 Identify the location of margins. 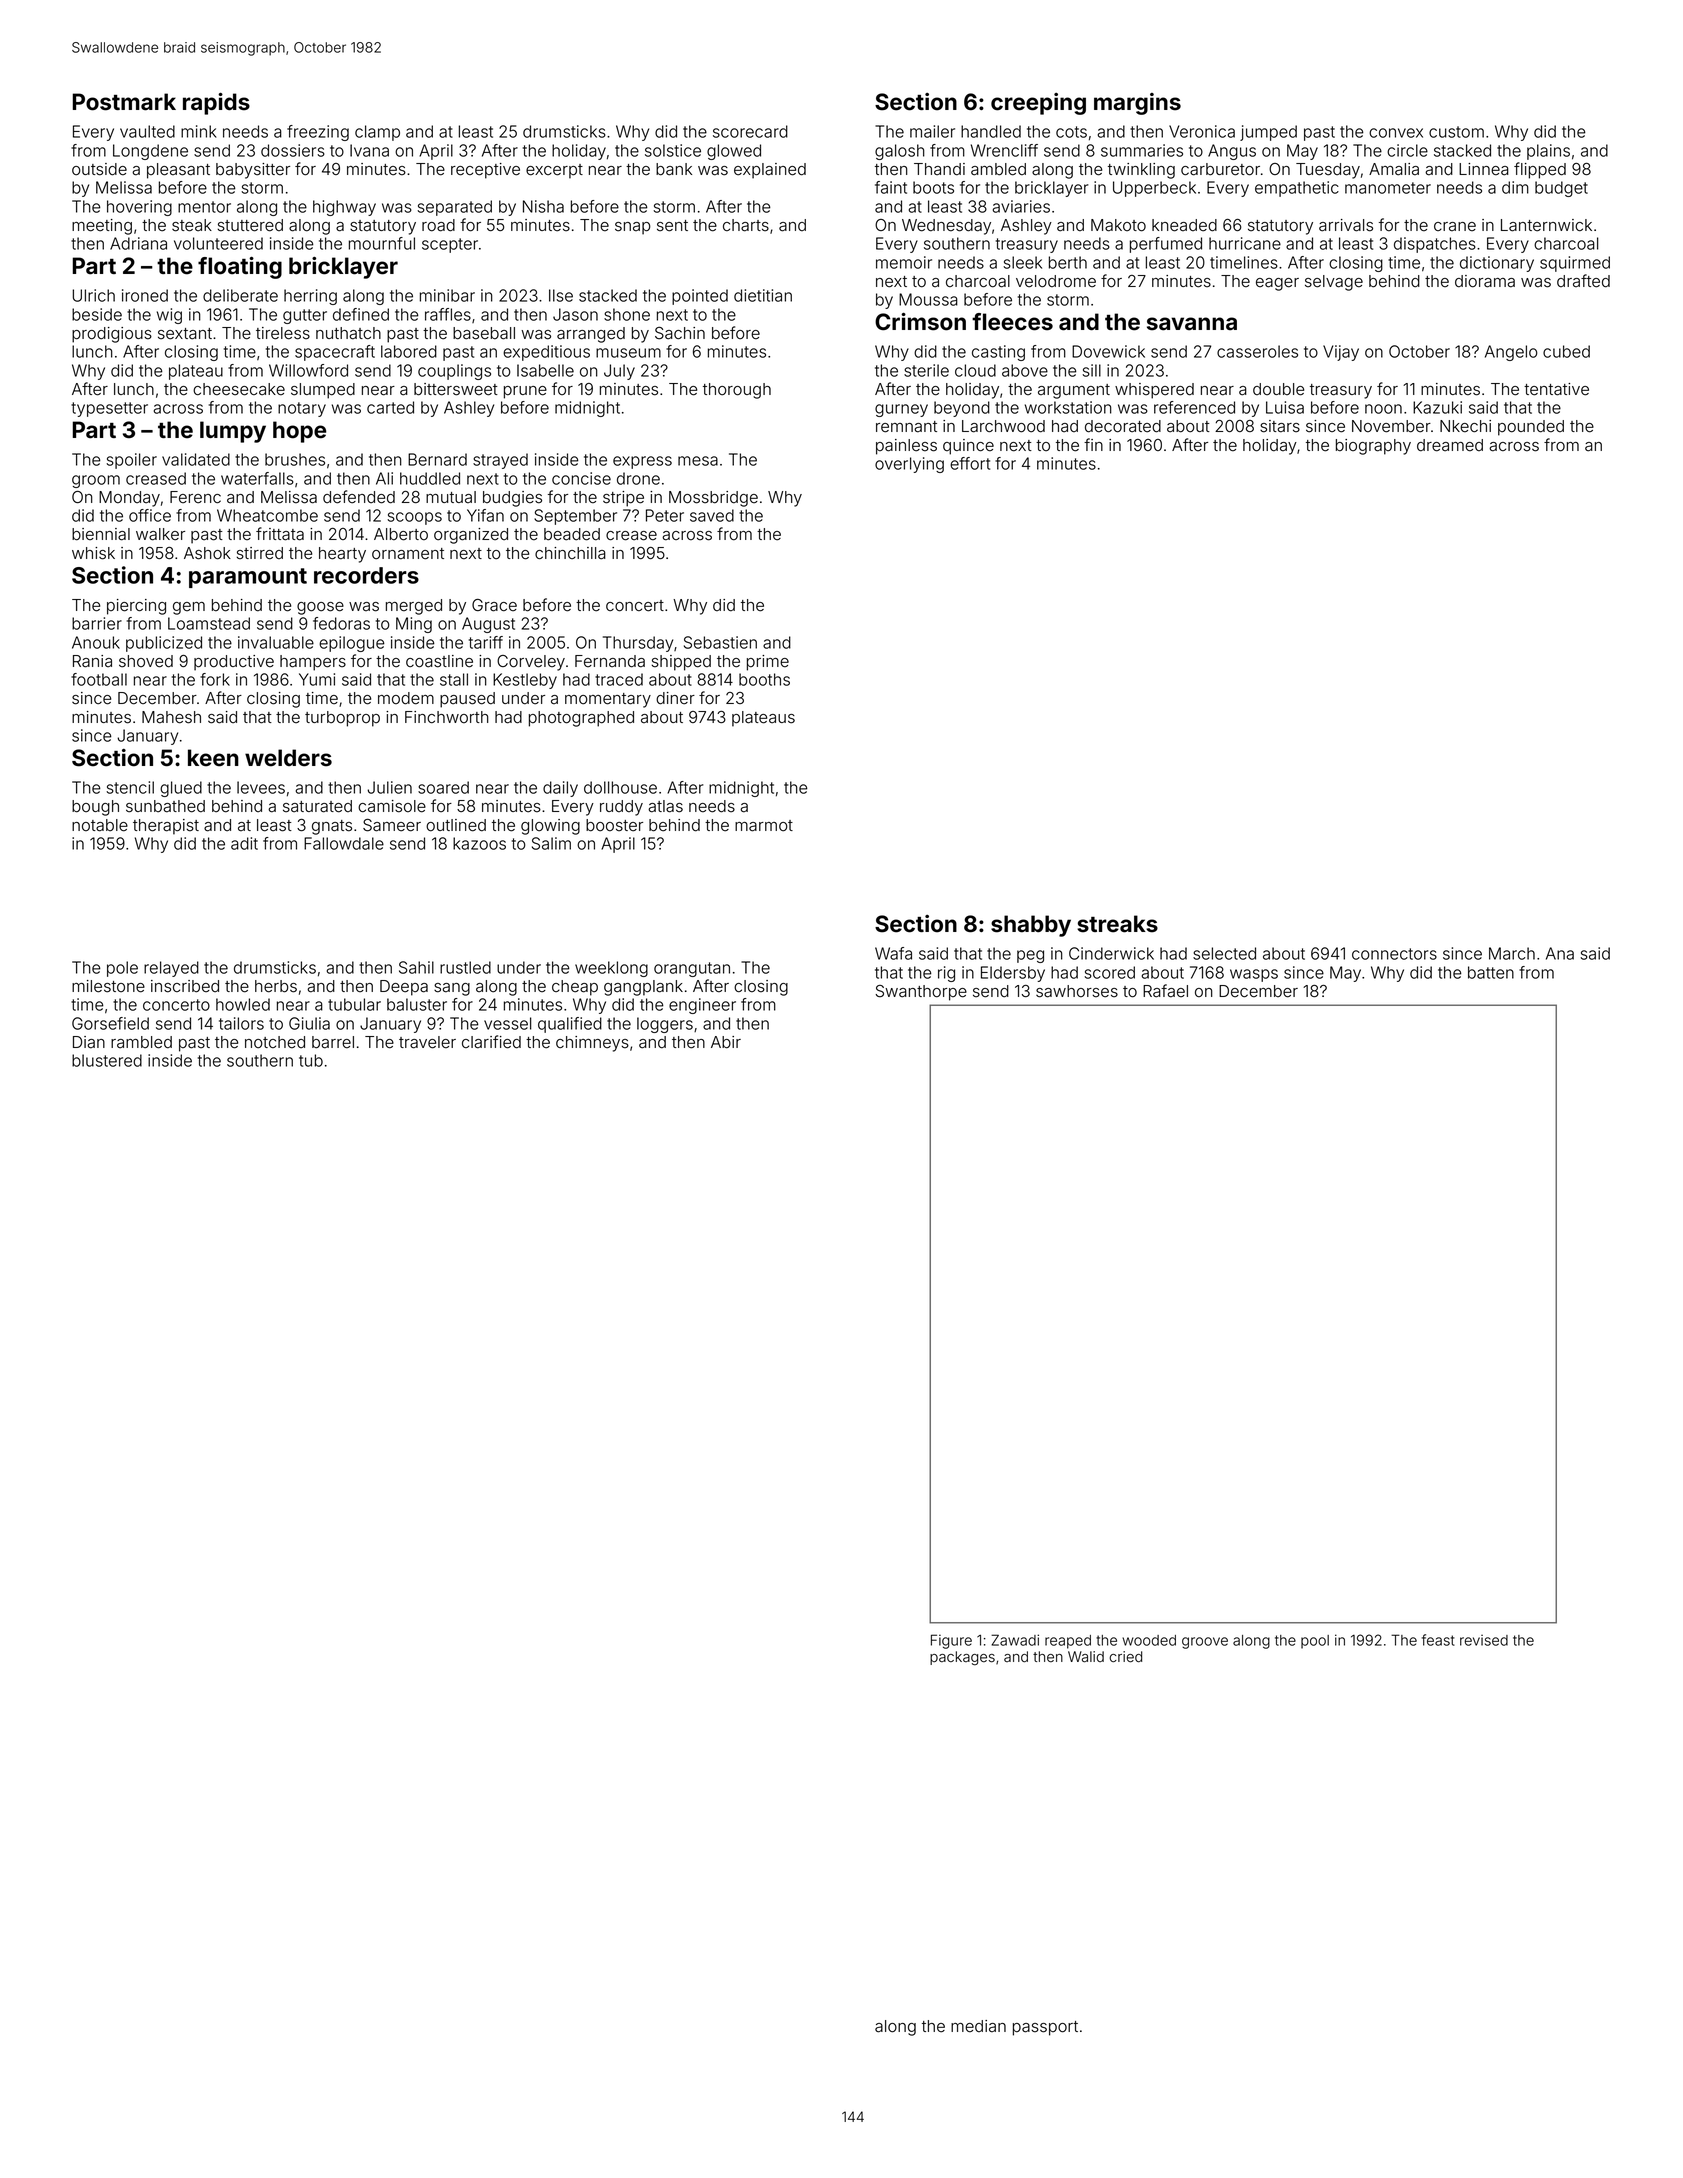
(1137, 104).
